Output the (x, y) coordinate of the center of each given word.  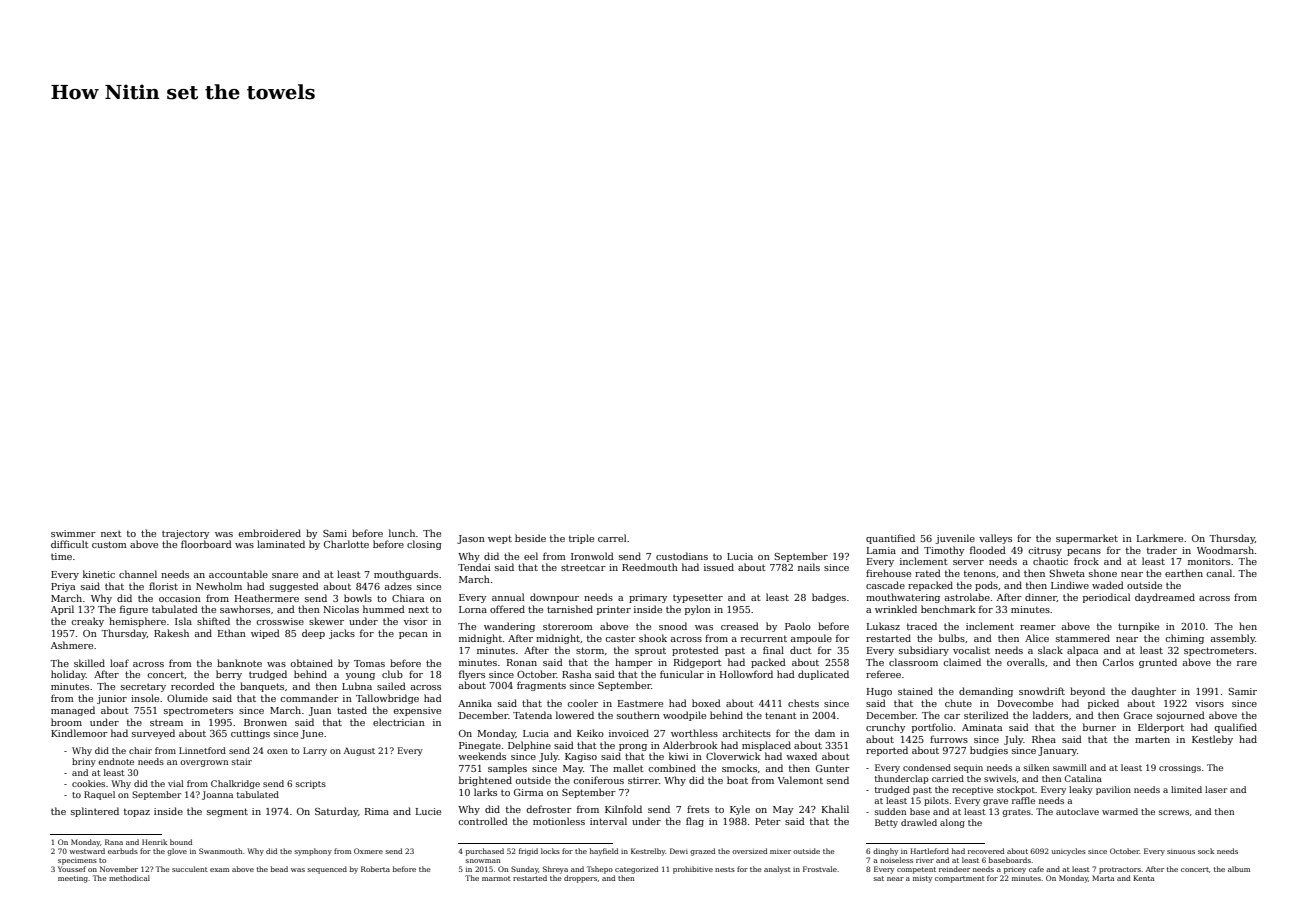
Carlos (1118, 662)
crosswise (280, 621)
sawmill (1070, 767)
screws (1174, 812)
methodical (129, 878)
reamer (1038, 627)
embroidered (269, 533)
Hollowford (746, 674)
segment (227, 812)
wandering (509, 627)
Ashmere (72, 645)
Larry (315, 751)
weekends (482, 756)
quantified (890, 539)
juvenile (955, 539)
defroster (549, 809)
